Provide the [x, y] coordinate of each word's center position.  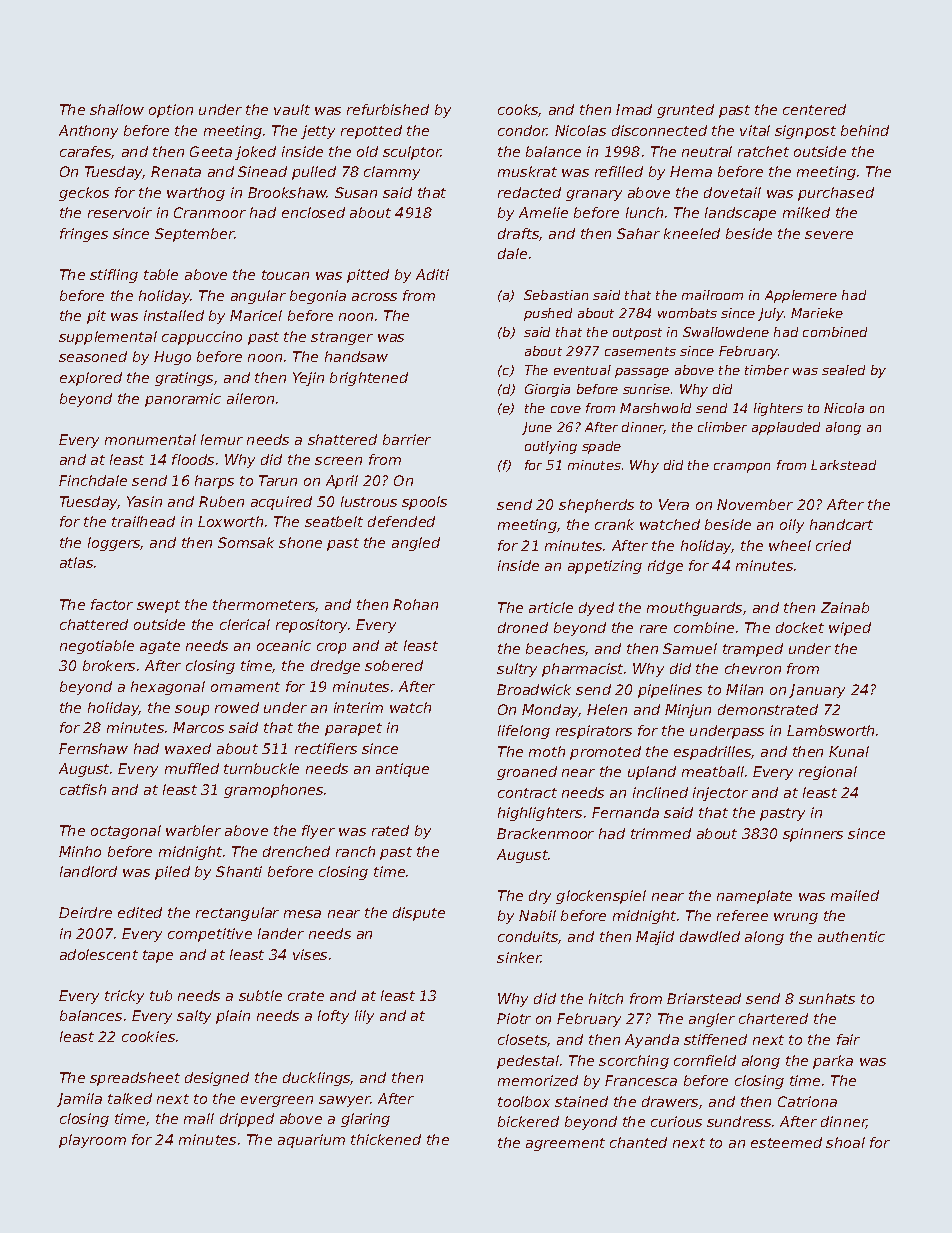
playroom [92, 1141]
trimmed [661, 833]
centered [814, 109]
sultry [517, 670]
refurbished [388, 109]
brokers [109, 665]
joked [255, 153]
